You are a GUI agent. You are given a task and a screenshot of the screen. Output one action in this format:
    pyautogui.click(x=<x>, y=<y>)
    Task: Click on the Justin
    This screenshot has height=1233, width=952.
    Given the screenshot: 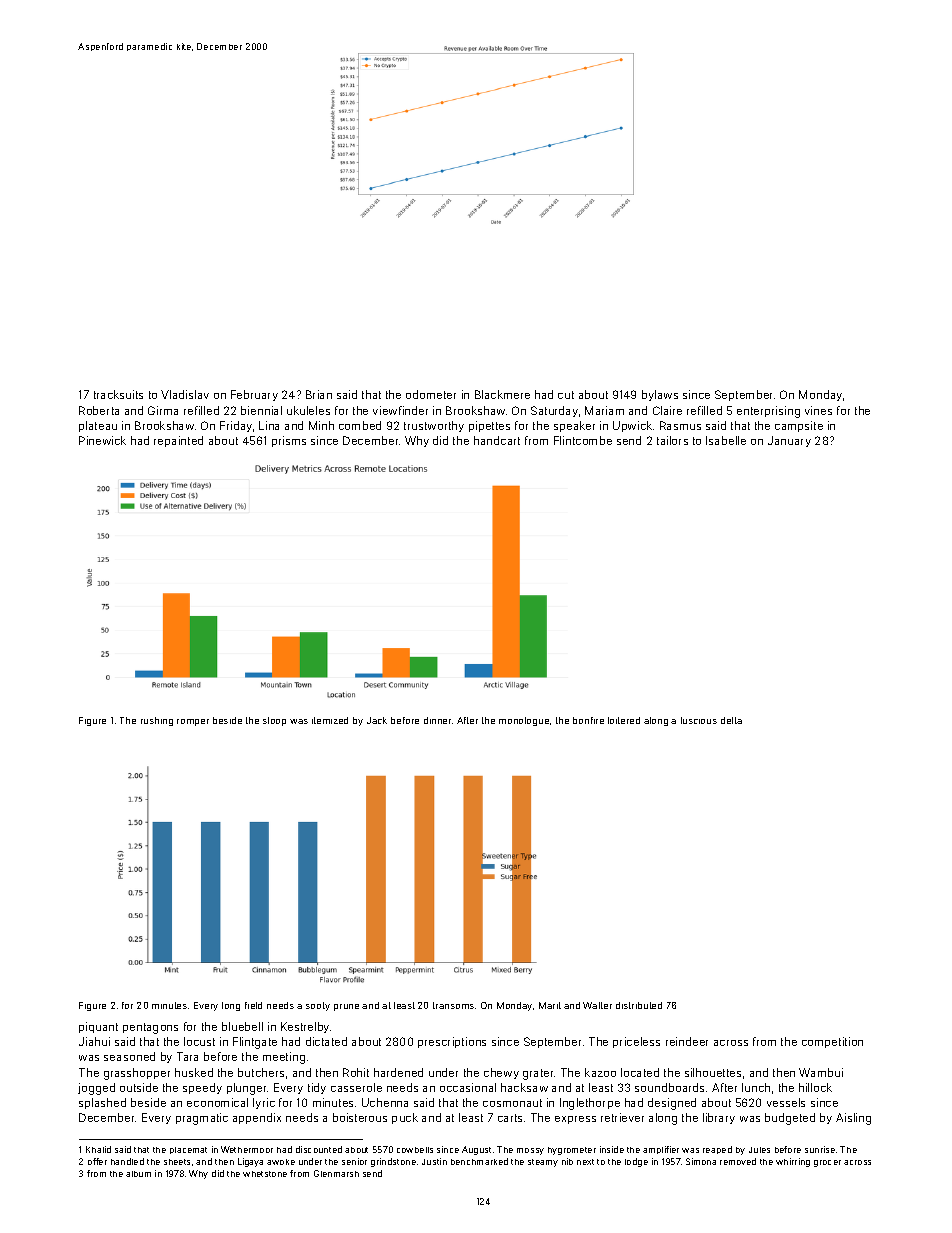 What is the action you would take?
    pyautogui.click(x=434, y=1161)
